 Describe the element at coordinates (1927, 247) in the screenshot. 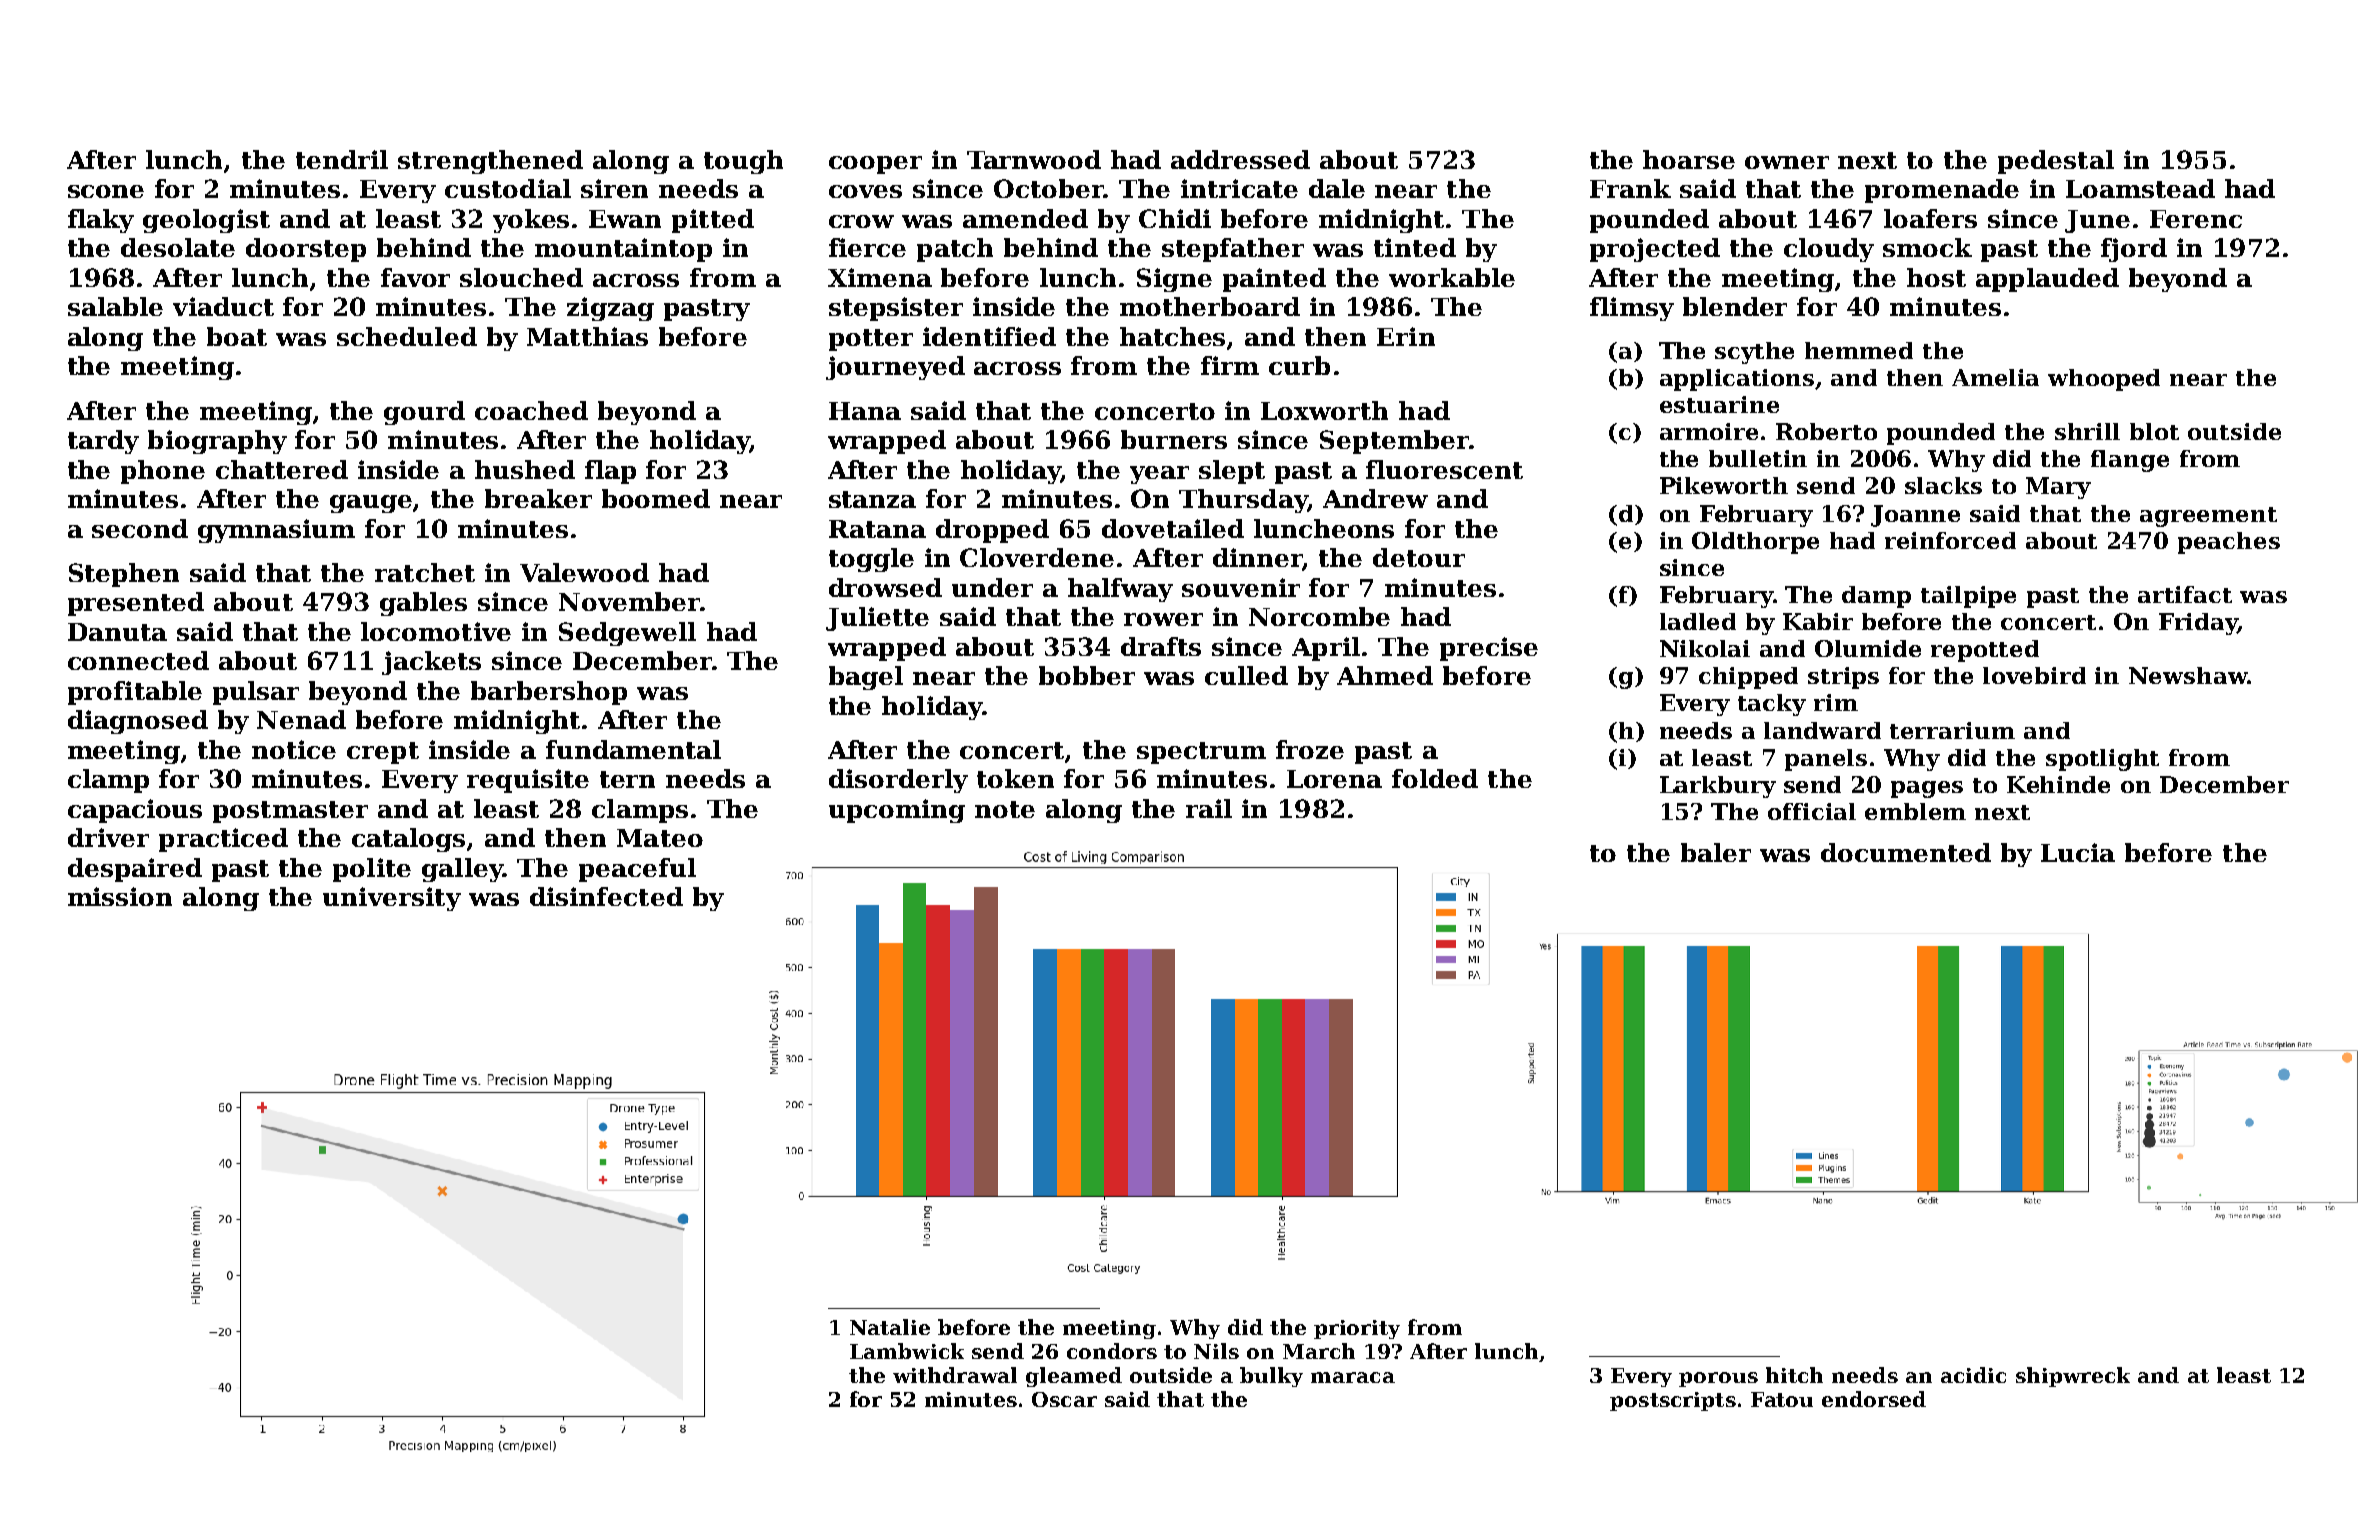

I see `smock` at that location.
